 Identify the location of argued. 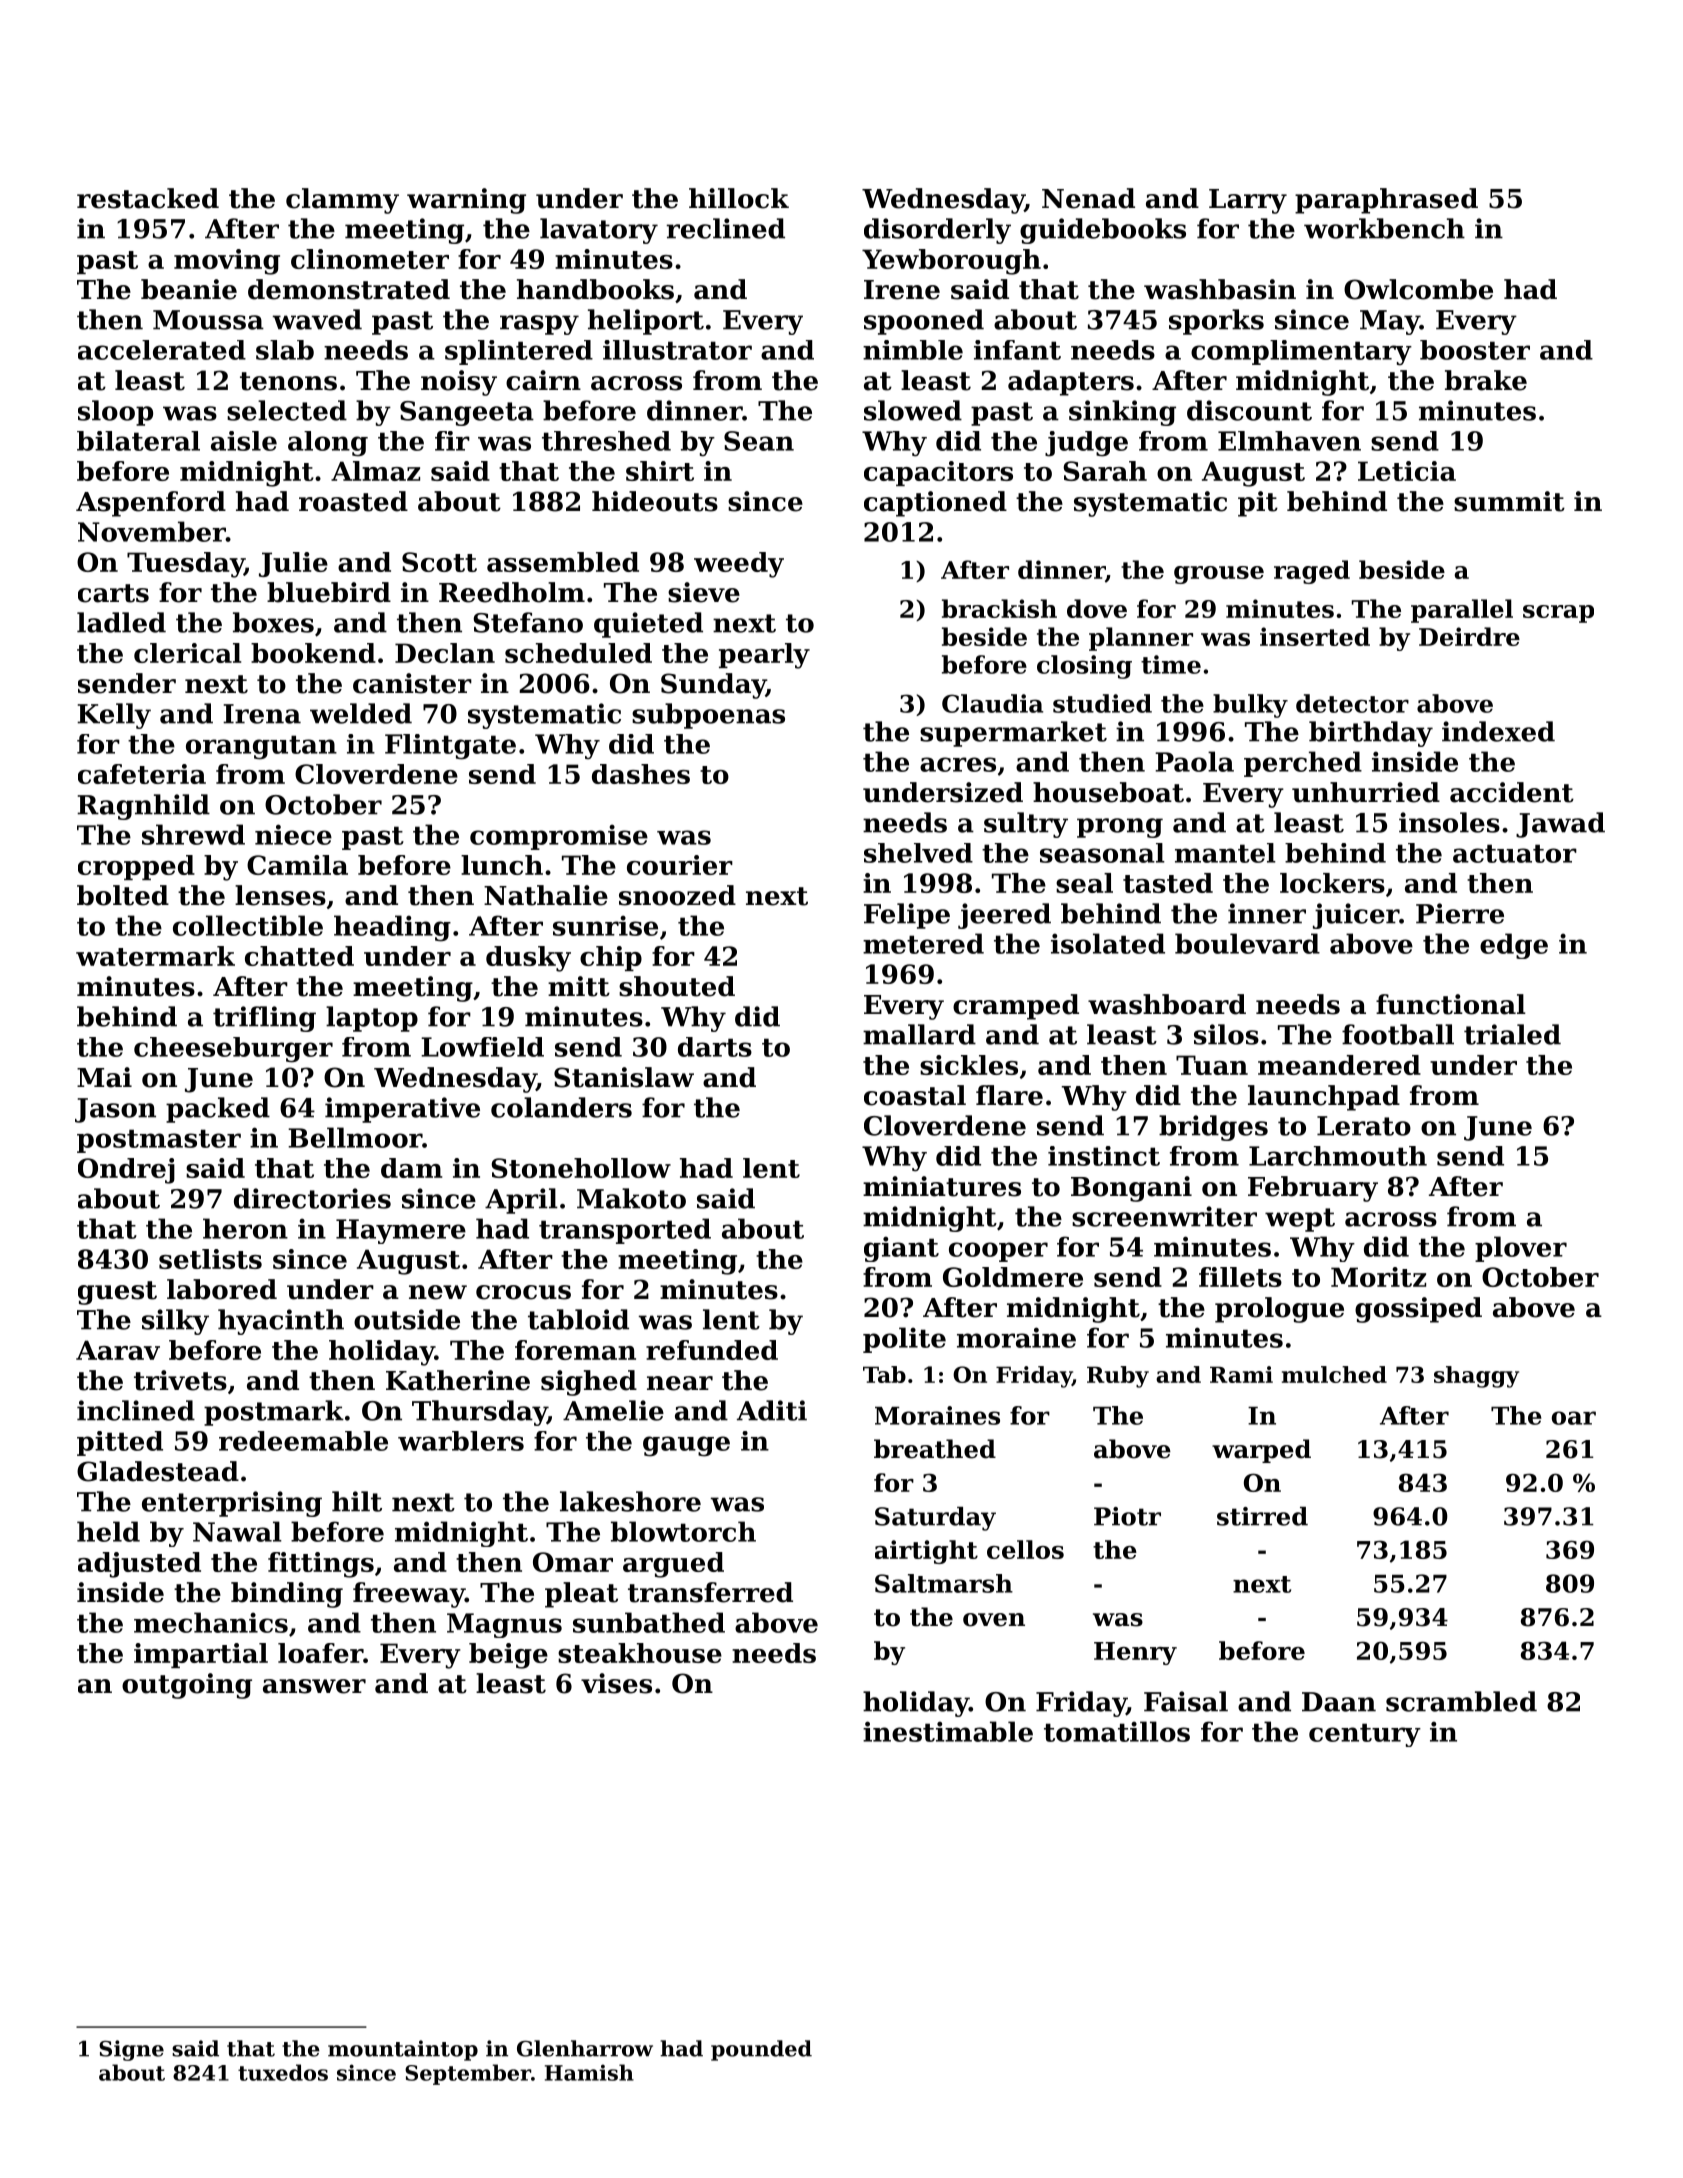
(673, 1565).
